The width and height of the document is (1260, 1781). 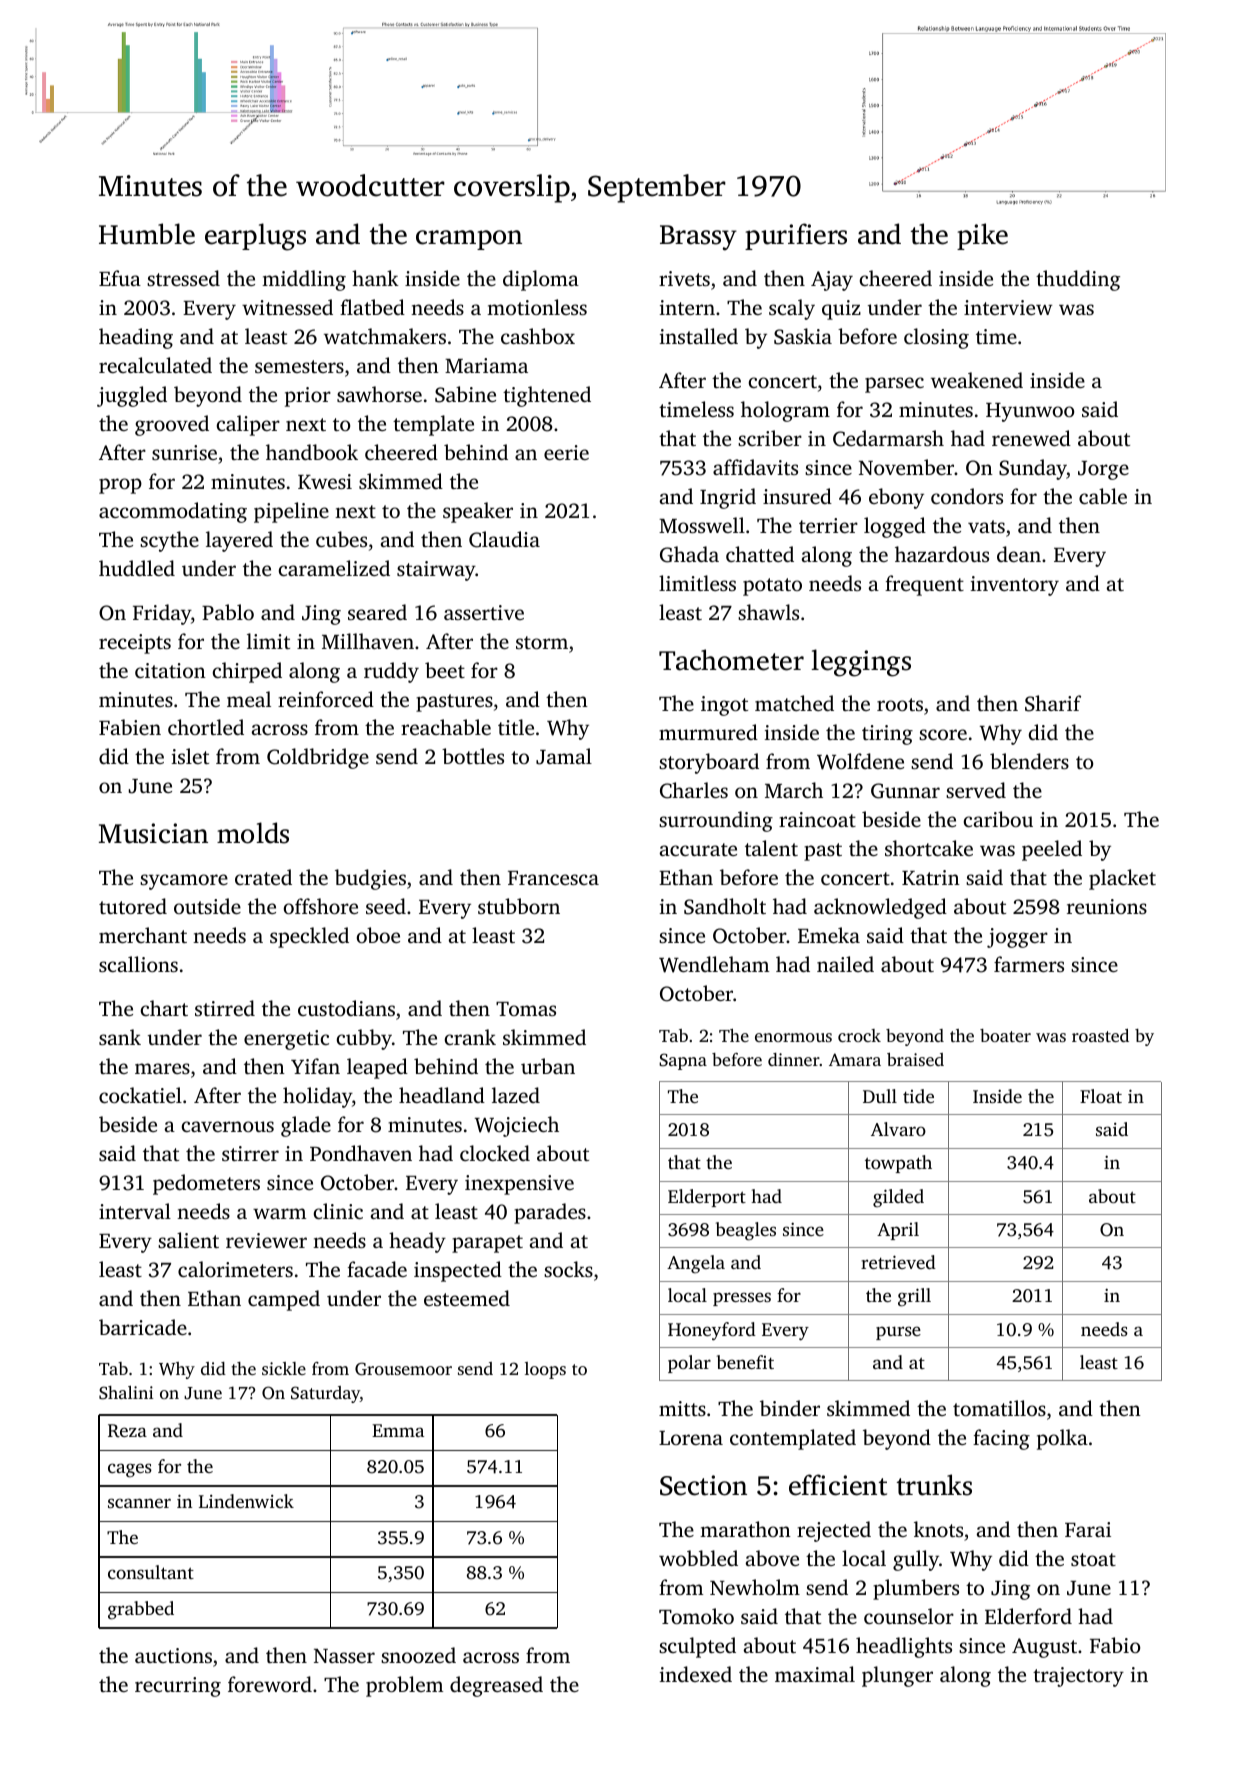 What do you see at coordinates (982, 236) in the document?
I see `pike` at bounding box center [982, 236].
